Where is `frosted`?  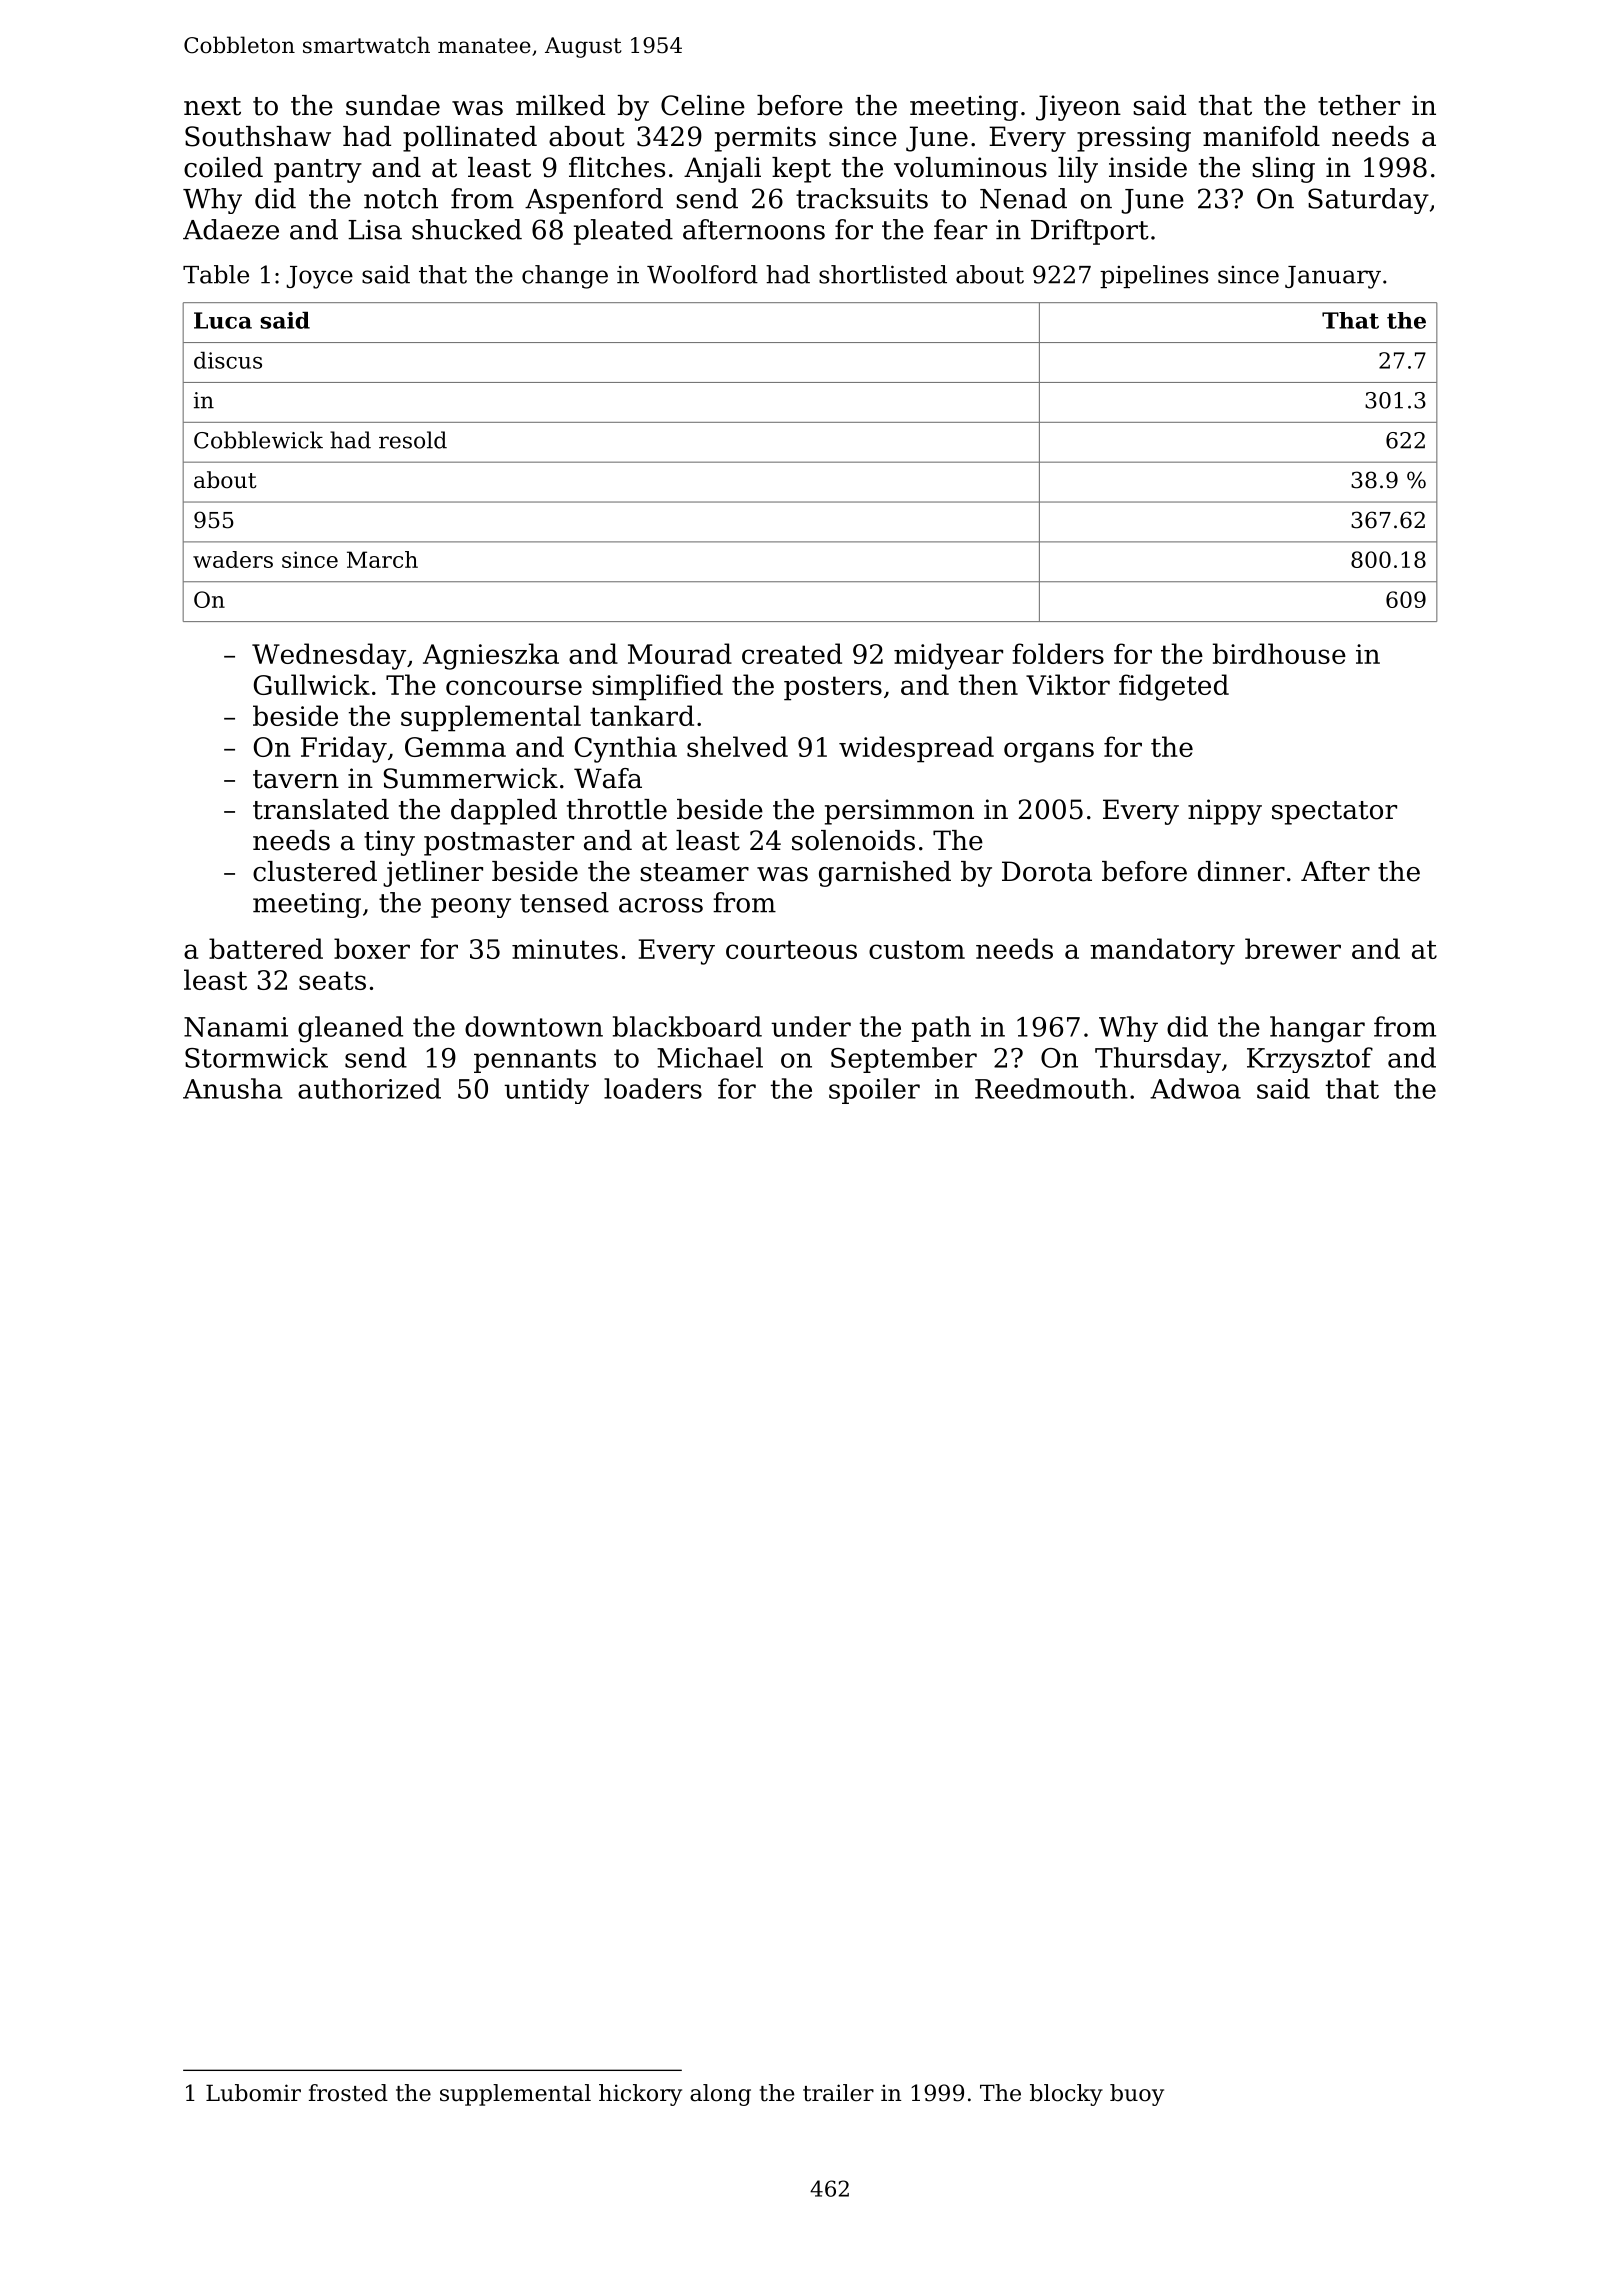 frosted is located at coordinates (348, 2093).
